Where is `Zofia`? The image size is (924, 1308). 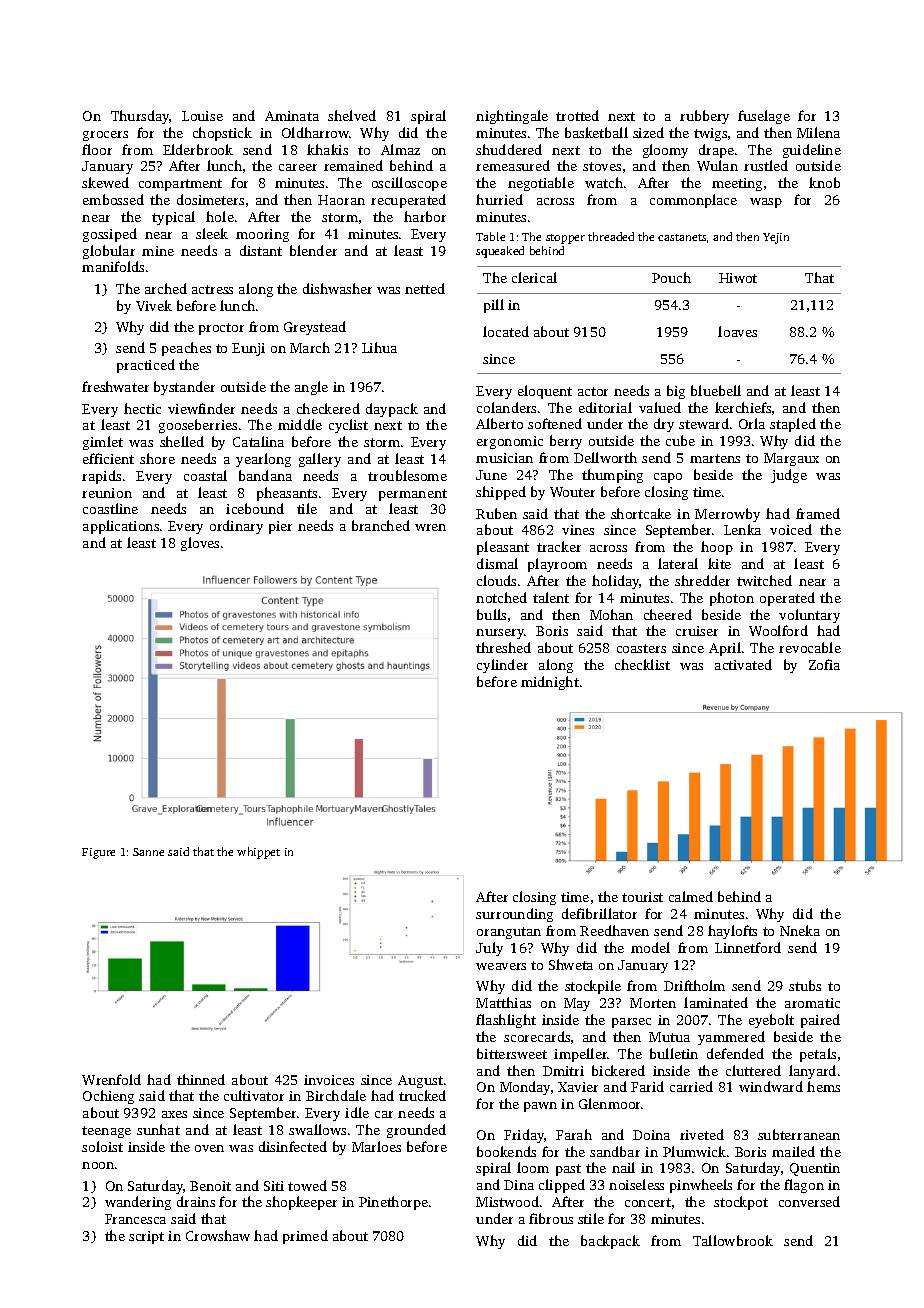 Zofia is located at coordinates (824, 664).
